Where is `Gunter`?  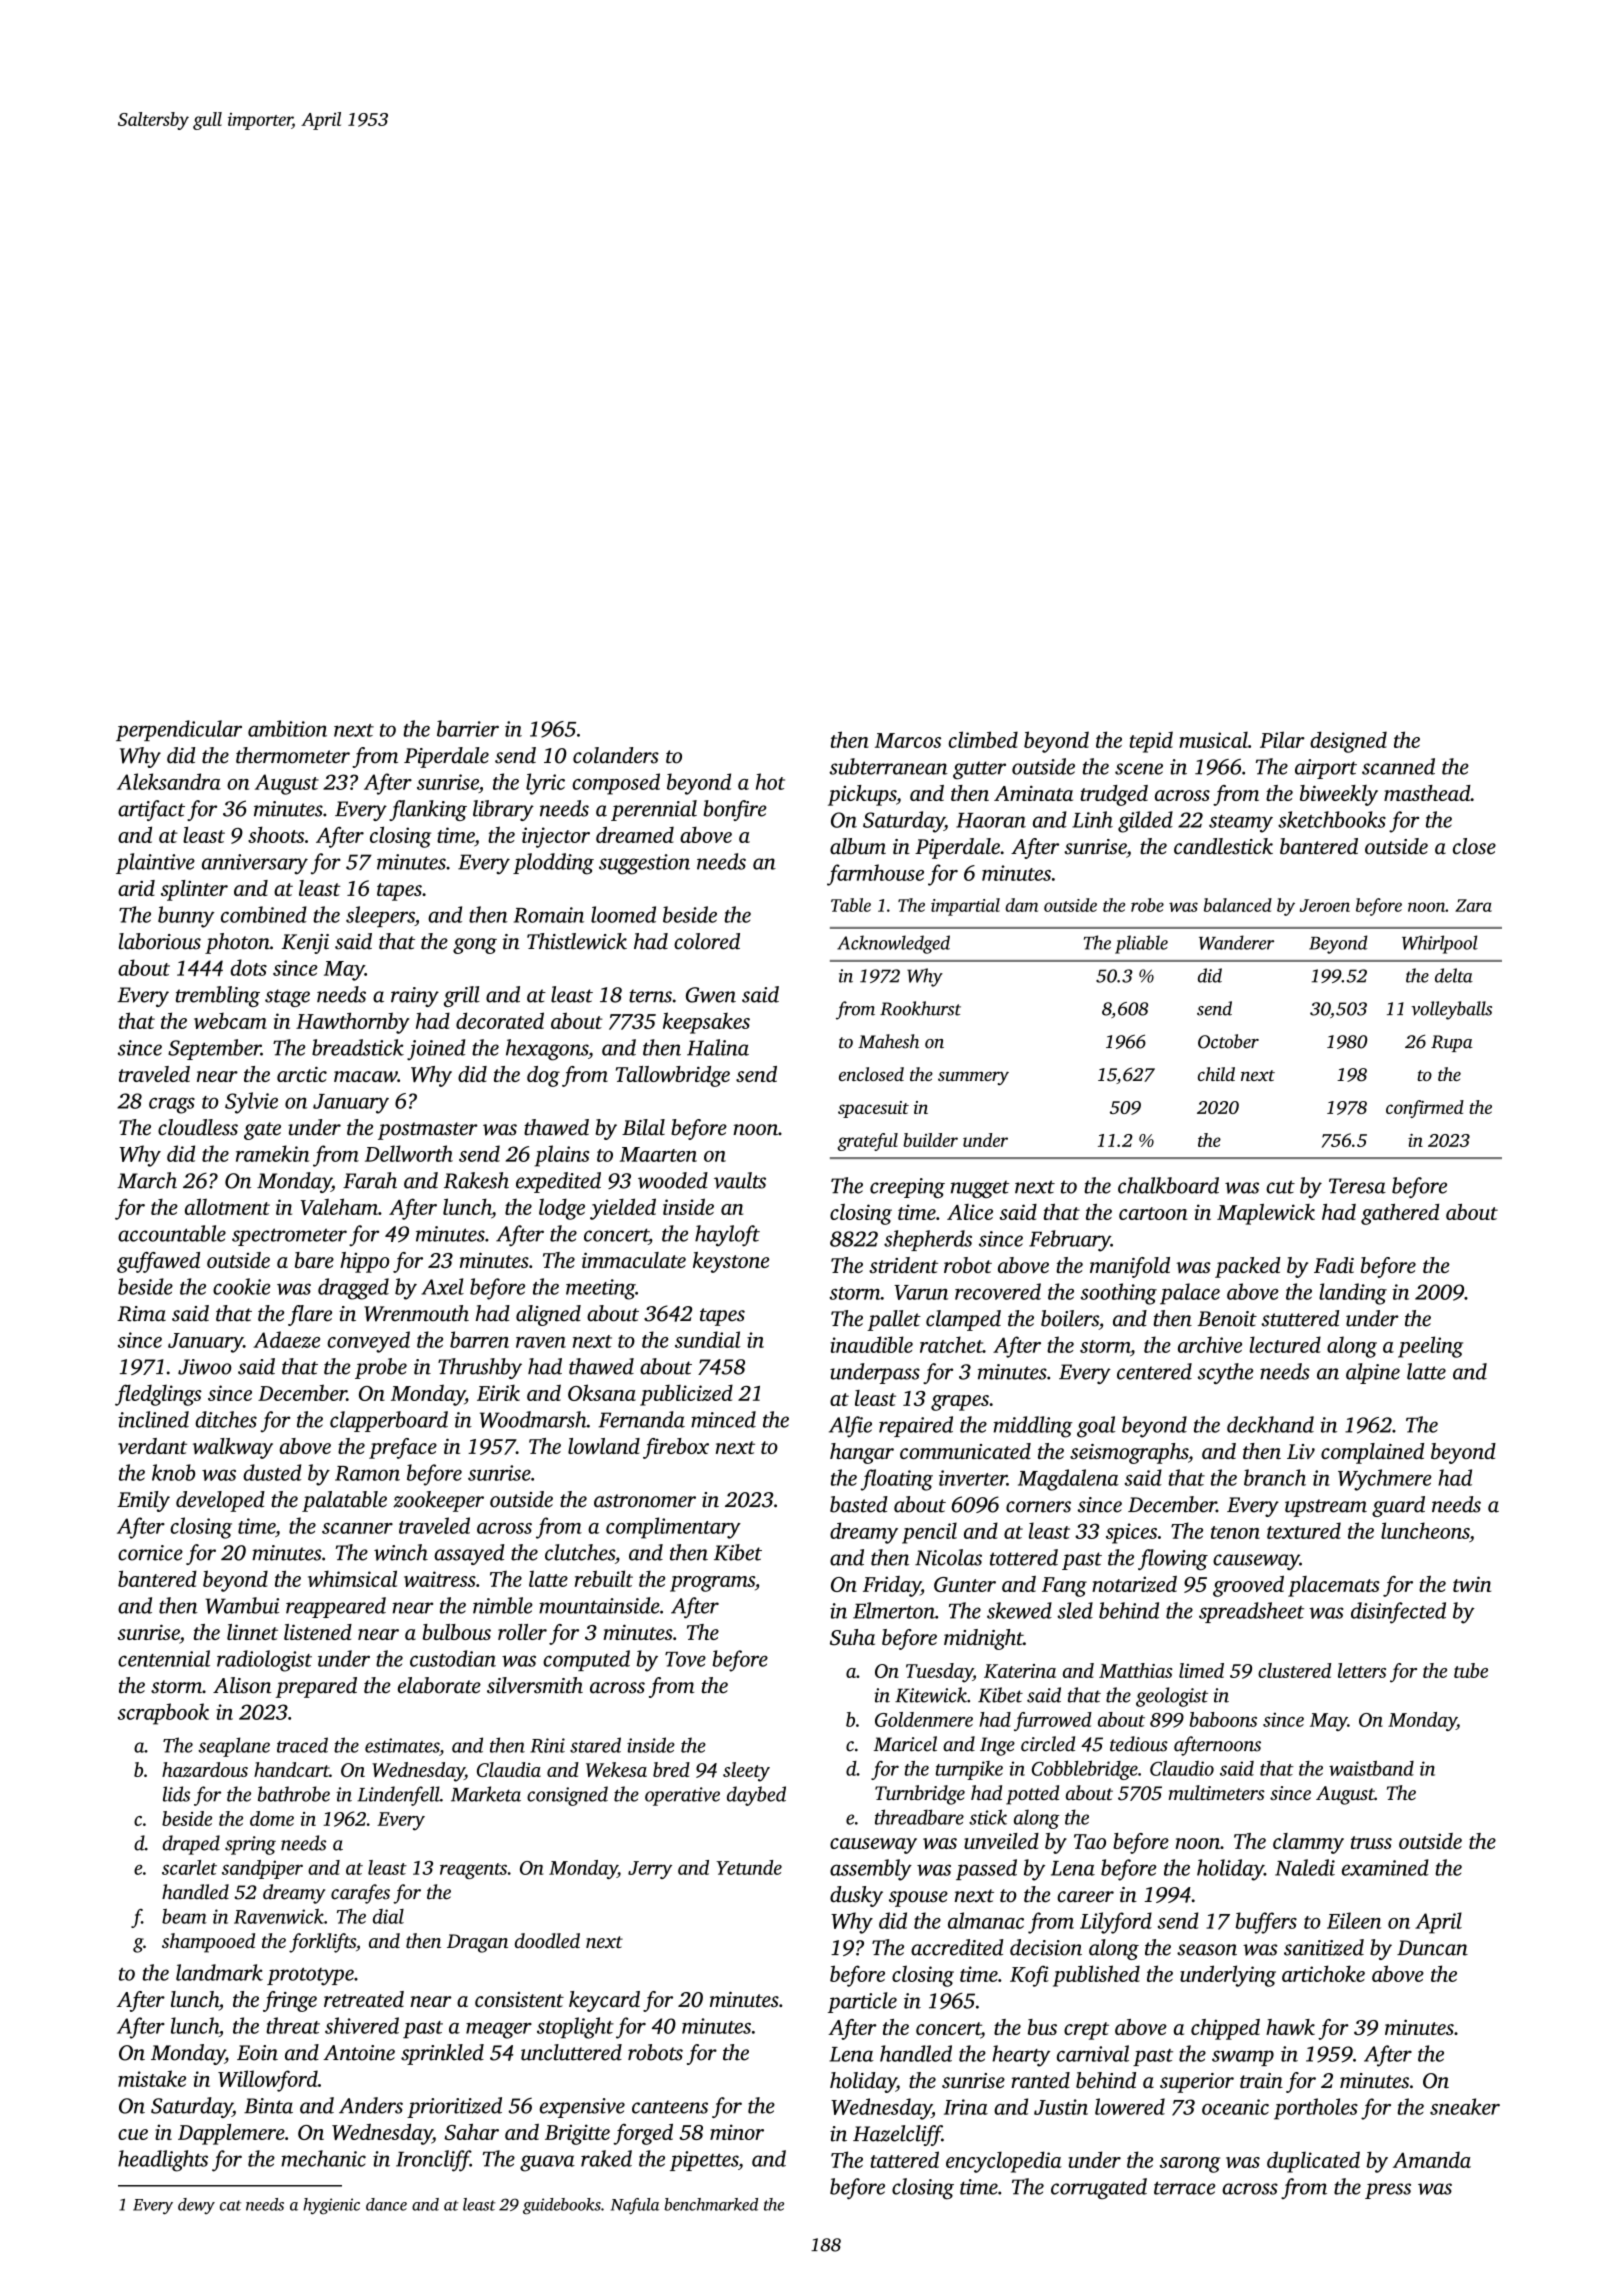
Gunter is located at coordinates (965, 1584).
